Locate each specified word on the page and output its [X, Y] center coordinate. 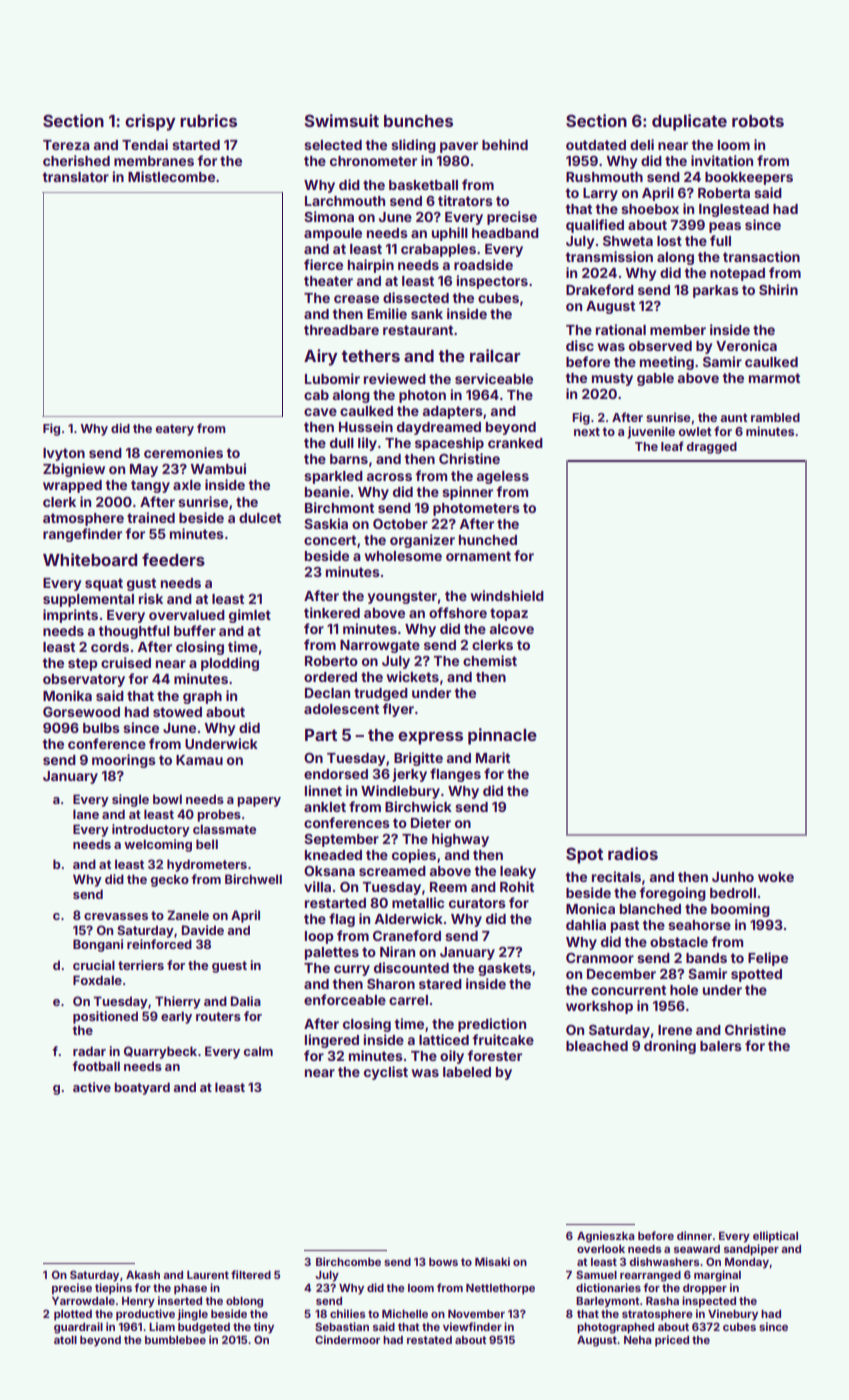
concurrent [628, 990]
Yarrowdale [83, 1301]
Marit [493, 757]
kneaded [333, 855]
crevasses [116, 916]
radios [633, 853]
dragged [712, 448]
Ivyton [64, 454]
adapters [453, 412]
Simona [329, 216]
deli [642, 144]
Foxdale [97, 980]
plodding [230, 664]
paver [459, 147]
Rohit [517, 886]
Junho [733, 877]
